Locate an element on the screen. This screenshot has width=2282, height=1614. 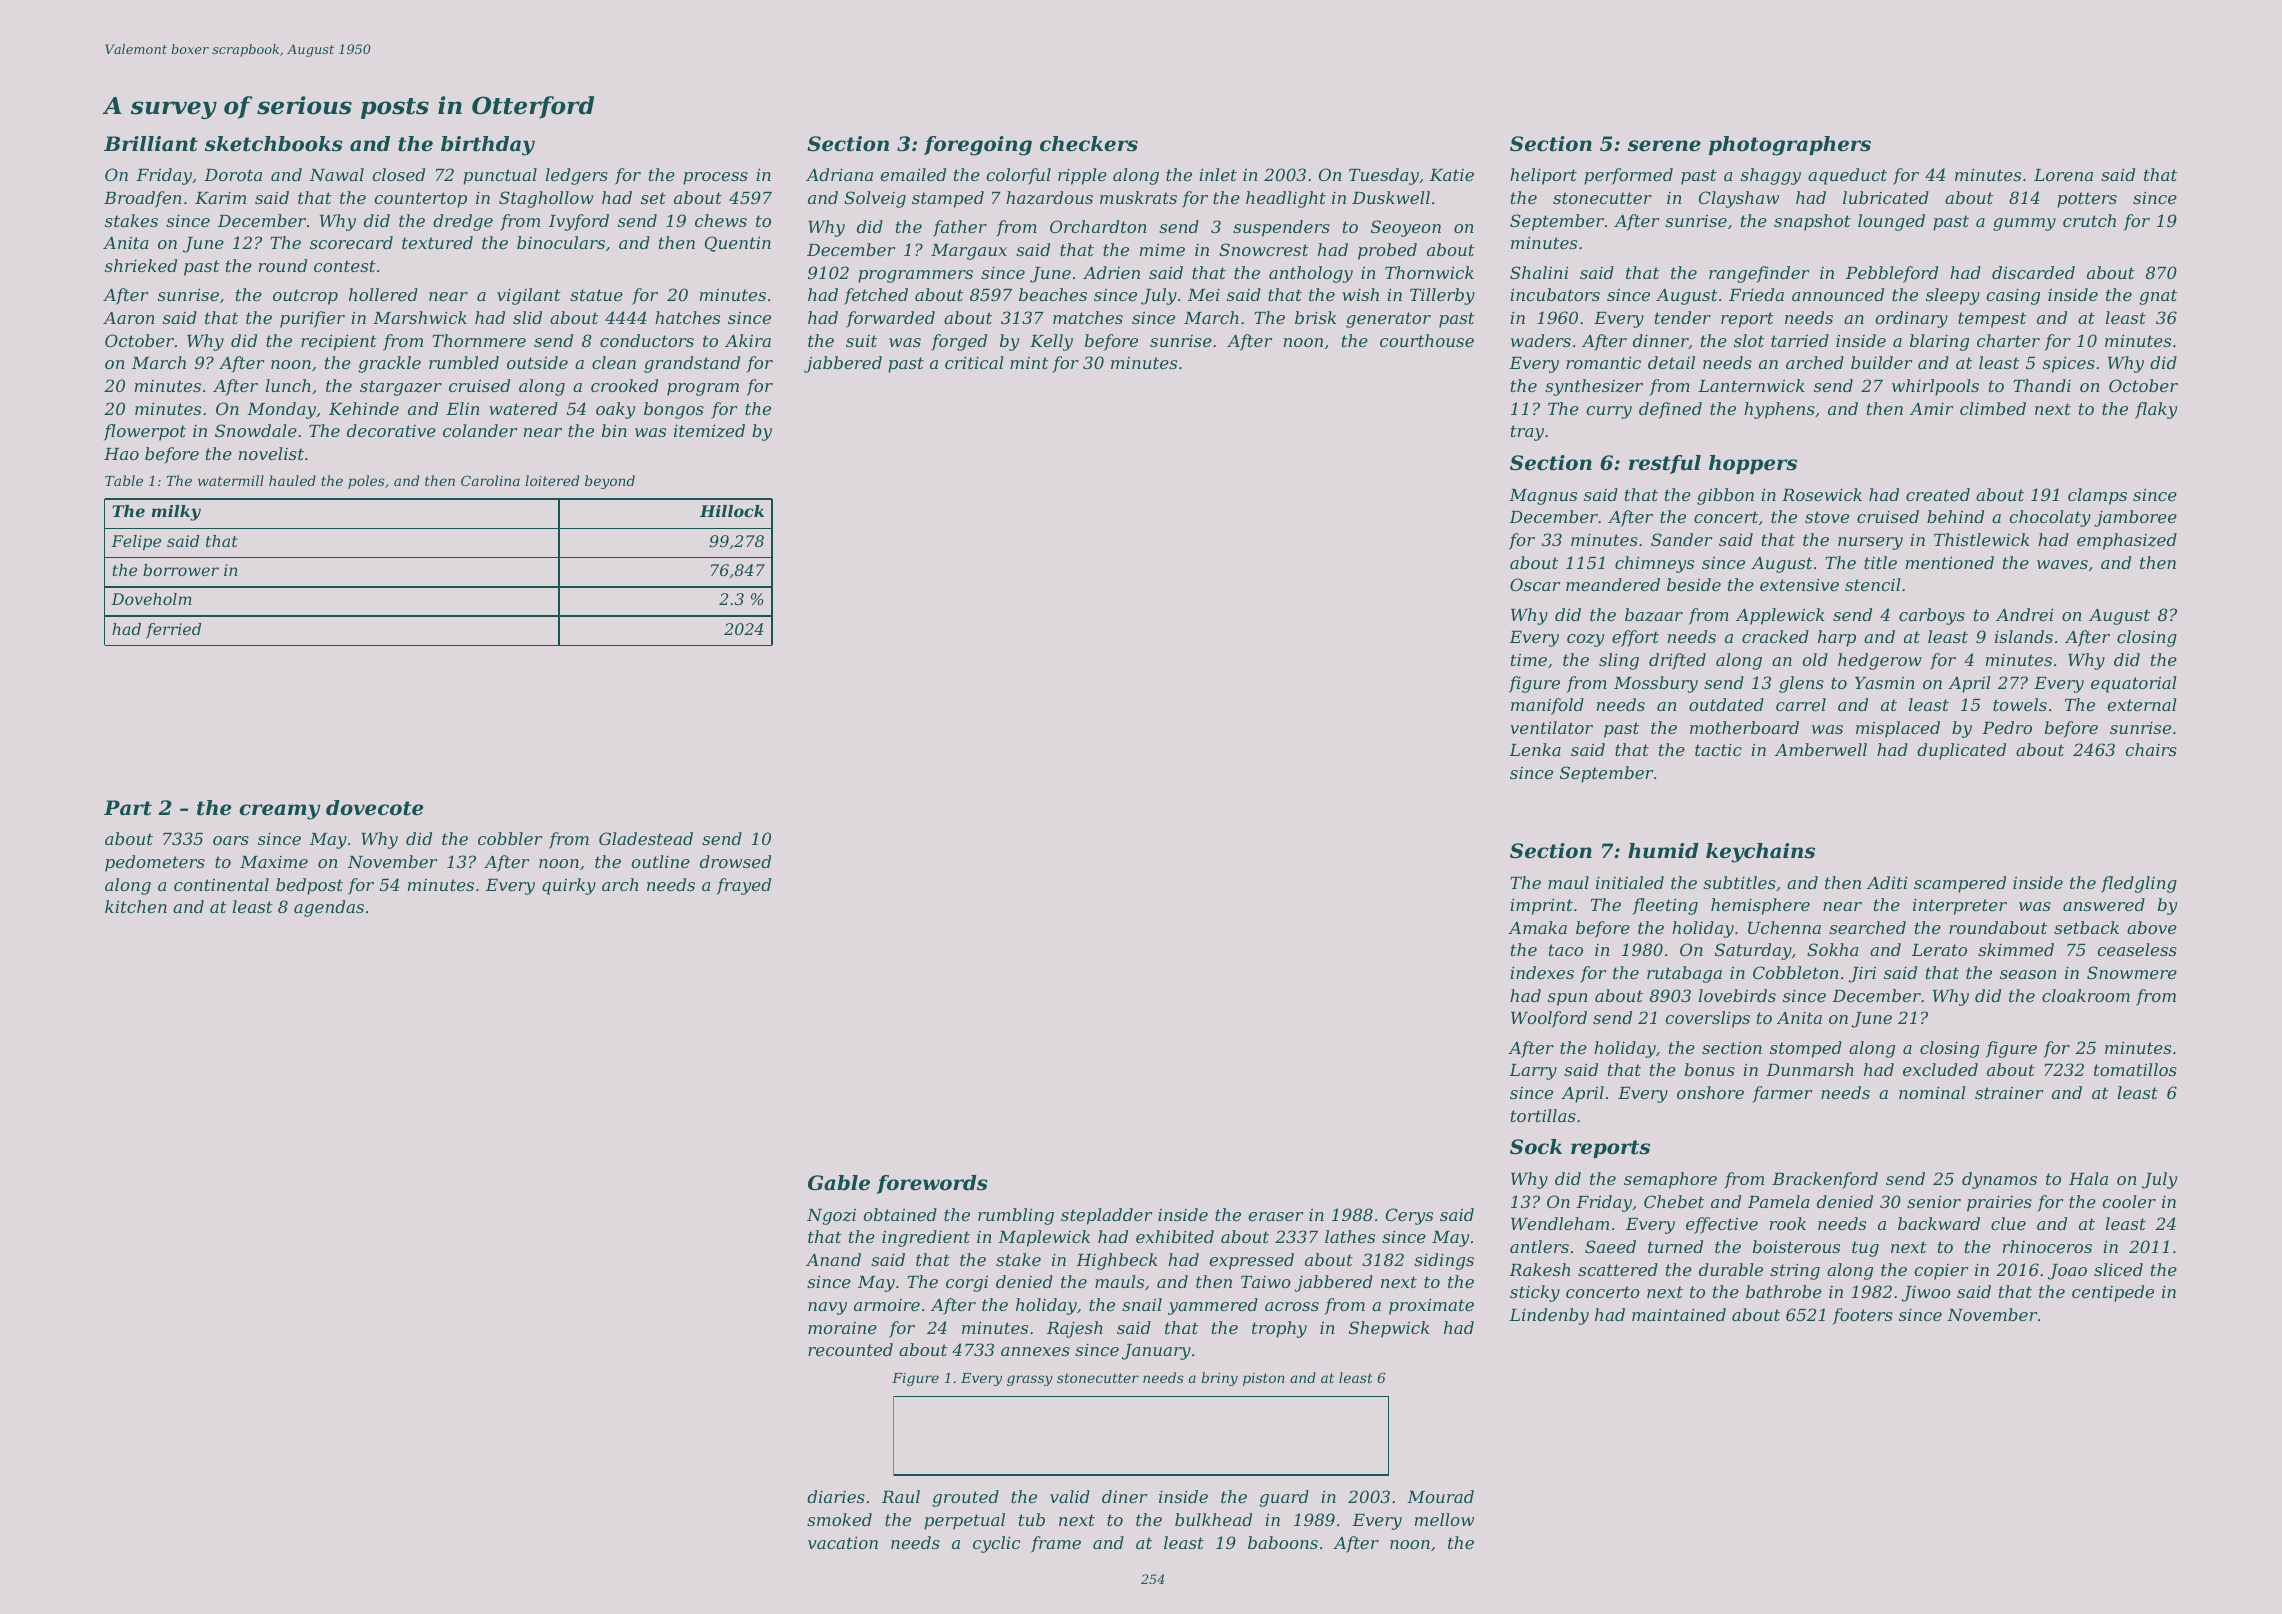
chimneys is located at coordinates (1654, 564).
